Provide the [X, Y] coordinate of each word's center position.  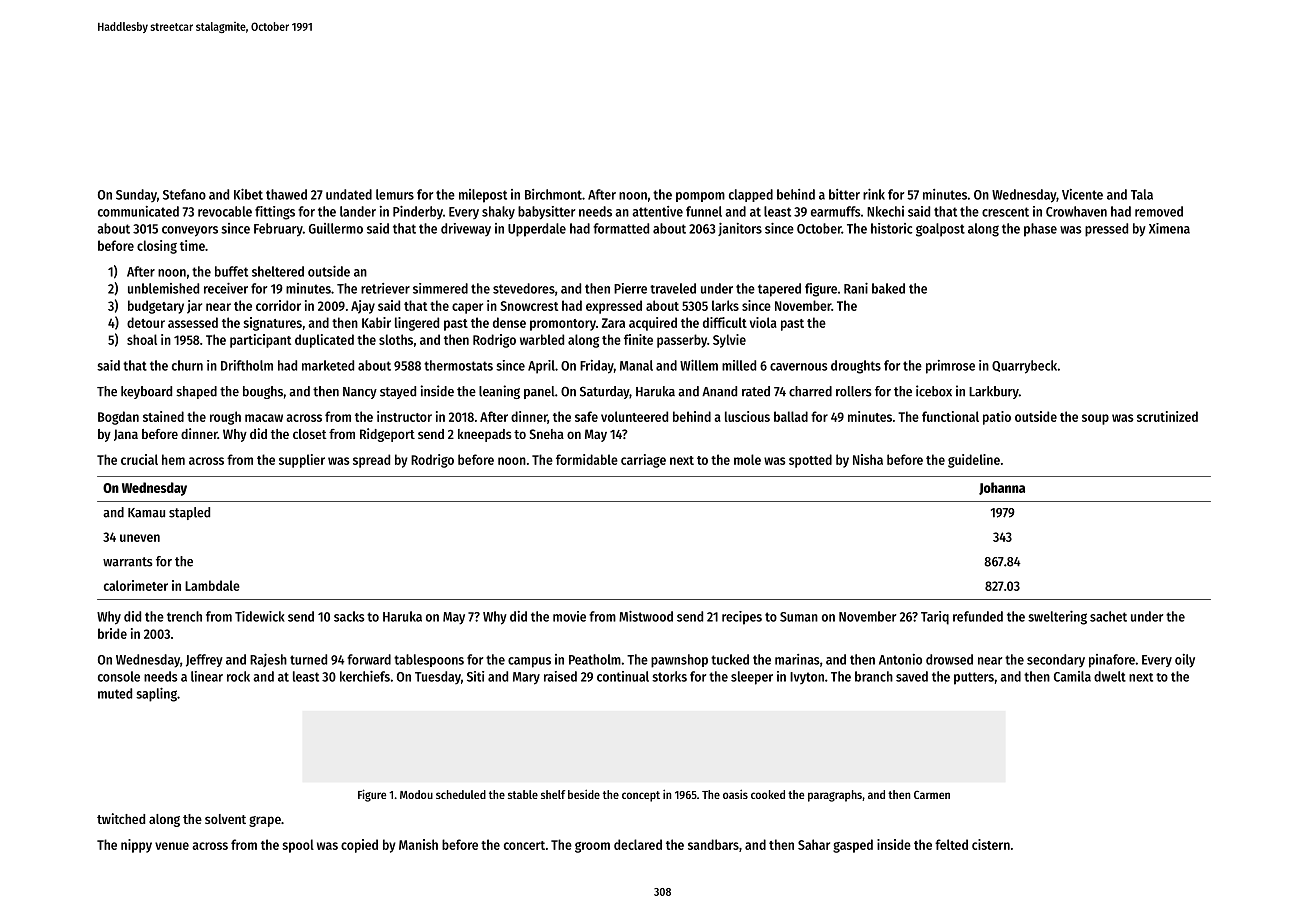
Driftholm [247, 365]
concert [524, 845]
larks [725, 305]
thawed [286, 194]
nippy [136, 846]
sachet [1108, 616]
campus [529, 662]
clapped [751, 195]
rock [238, 676]
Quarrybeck [1024, 367]
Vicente [1082, 194]
